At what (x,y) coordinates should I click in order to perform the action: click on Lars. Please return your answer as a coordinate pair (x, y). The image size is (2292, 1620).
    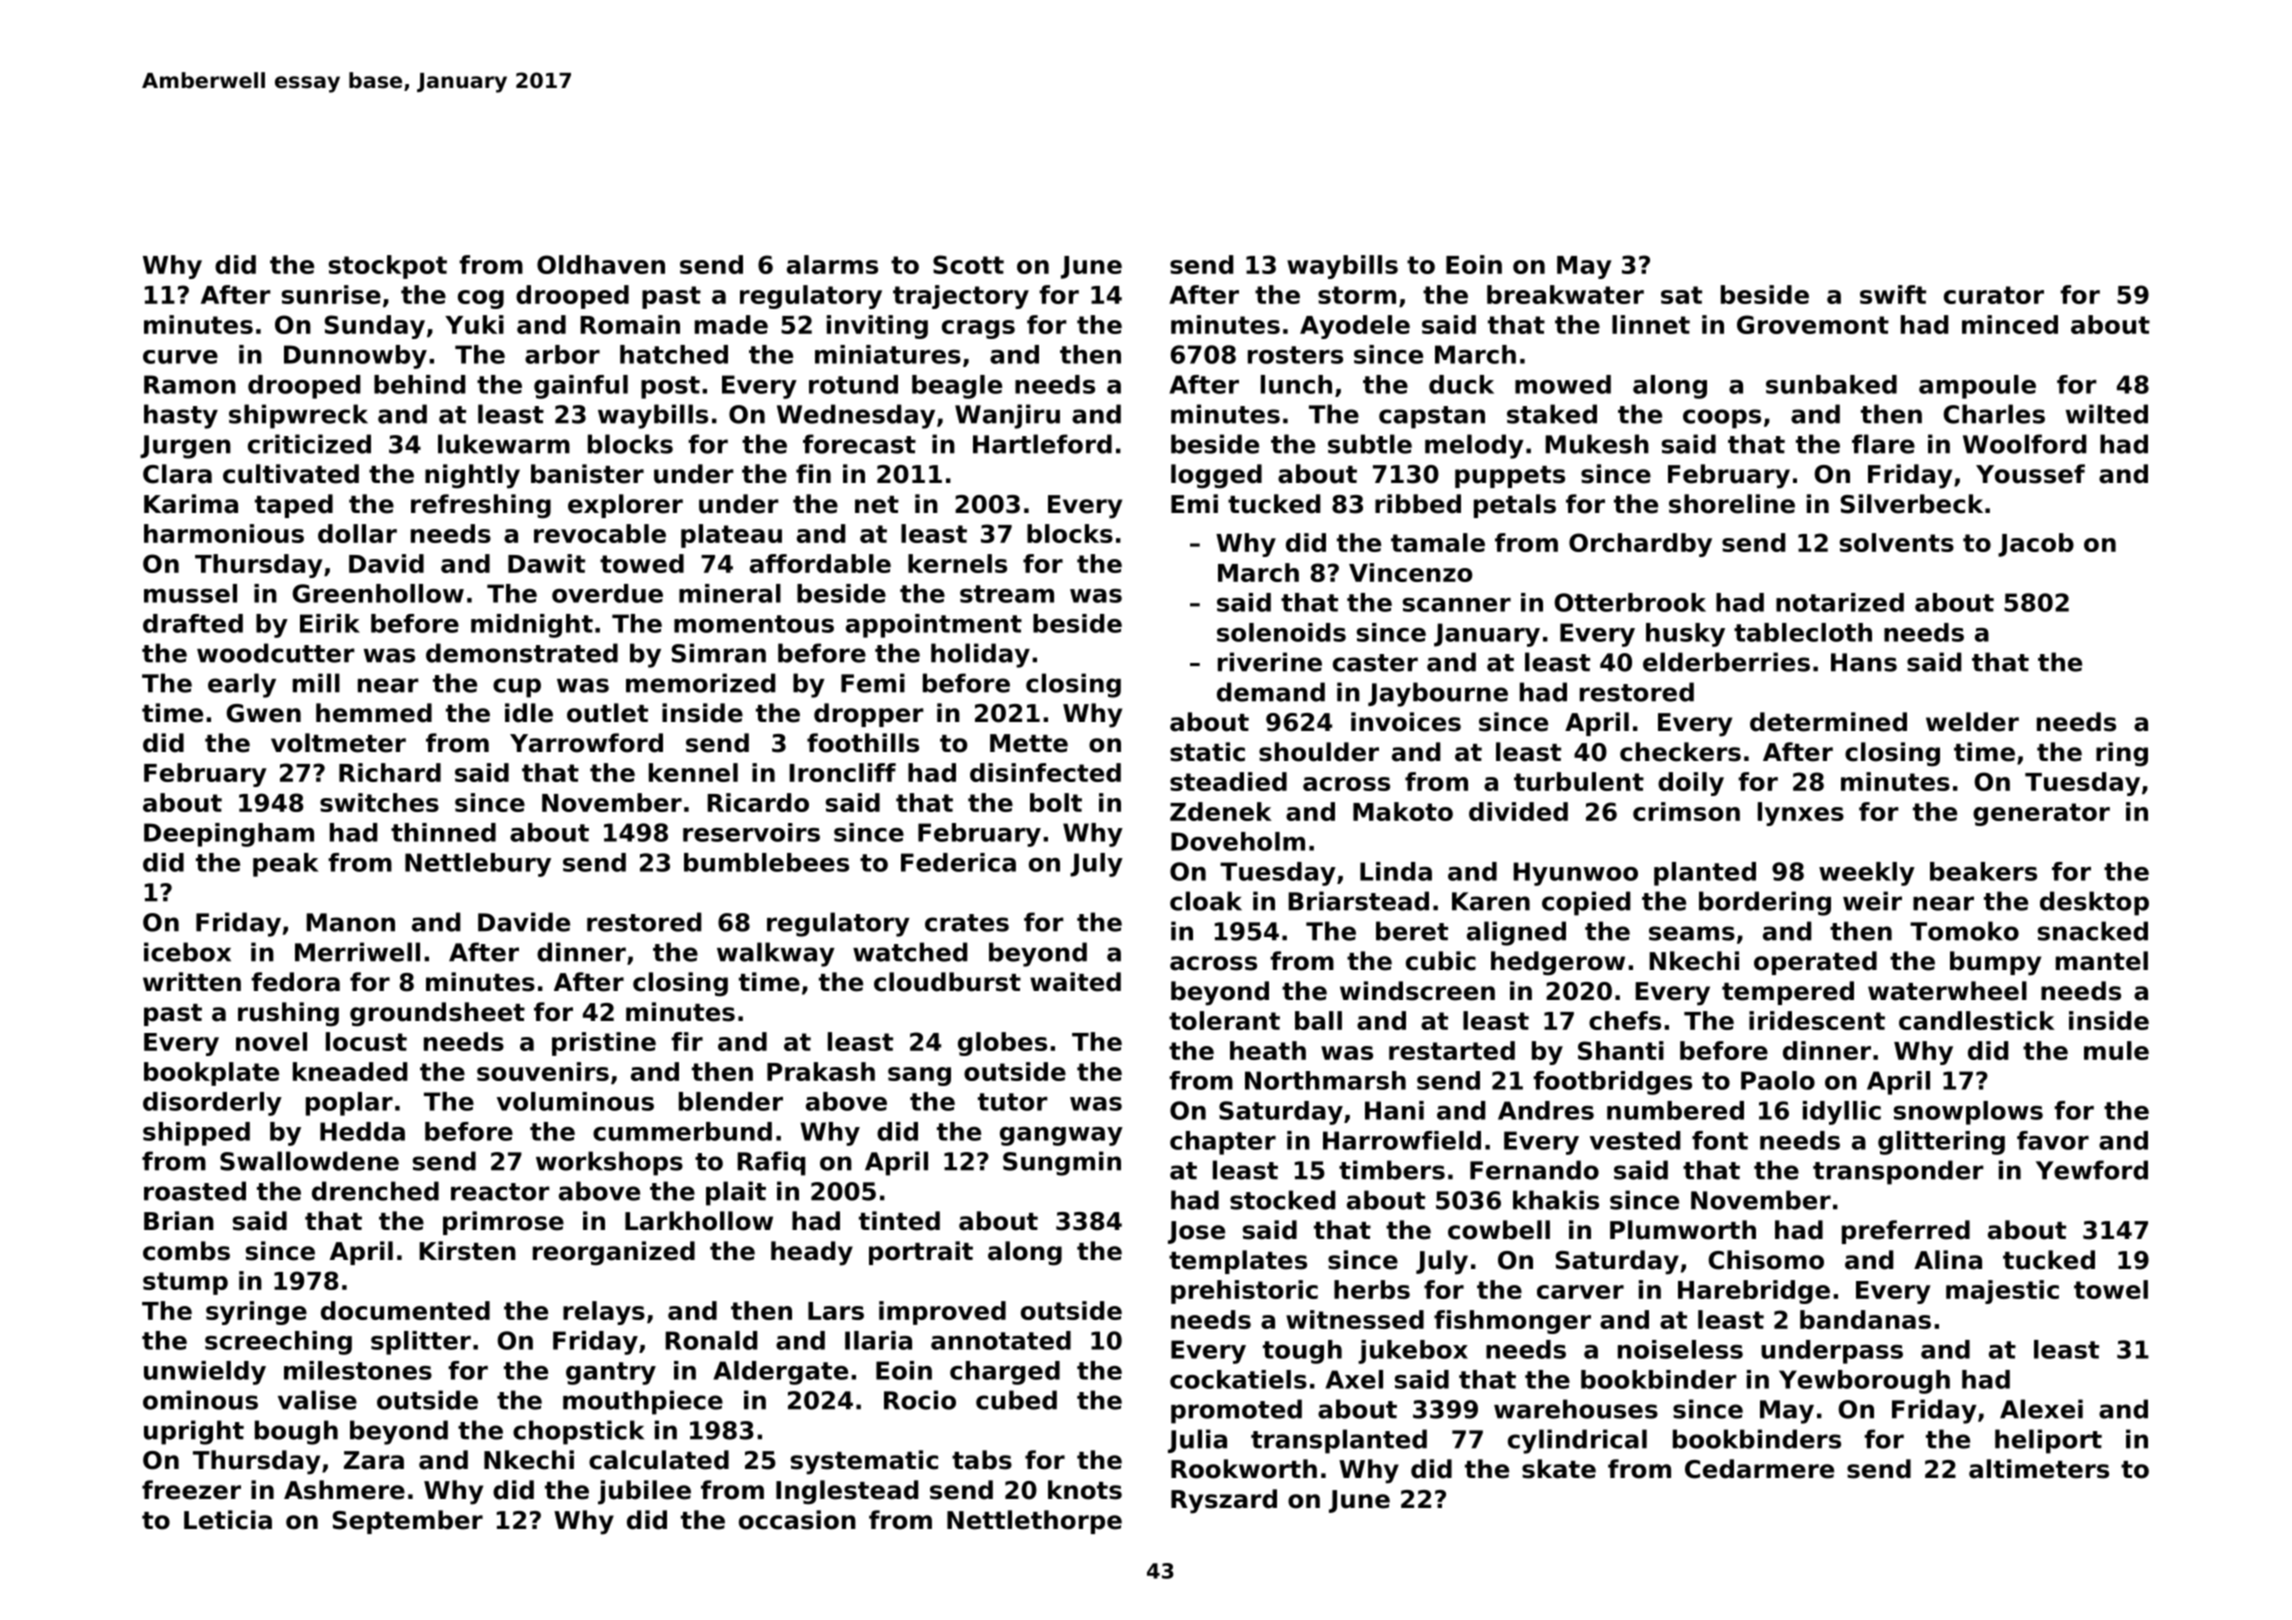
    Looking at the image, I should click on (836, 1311).
